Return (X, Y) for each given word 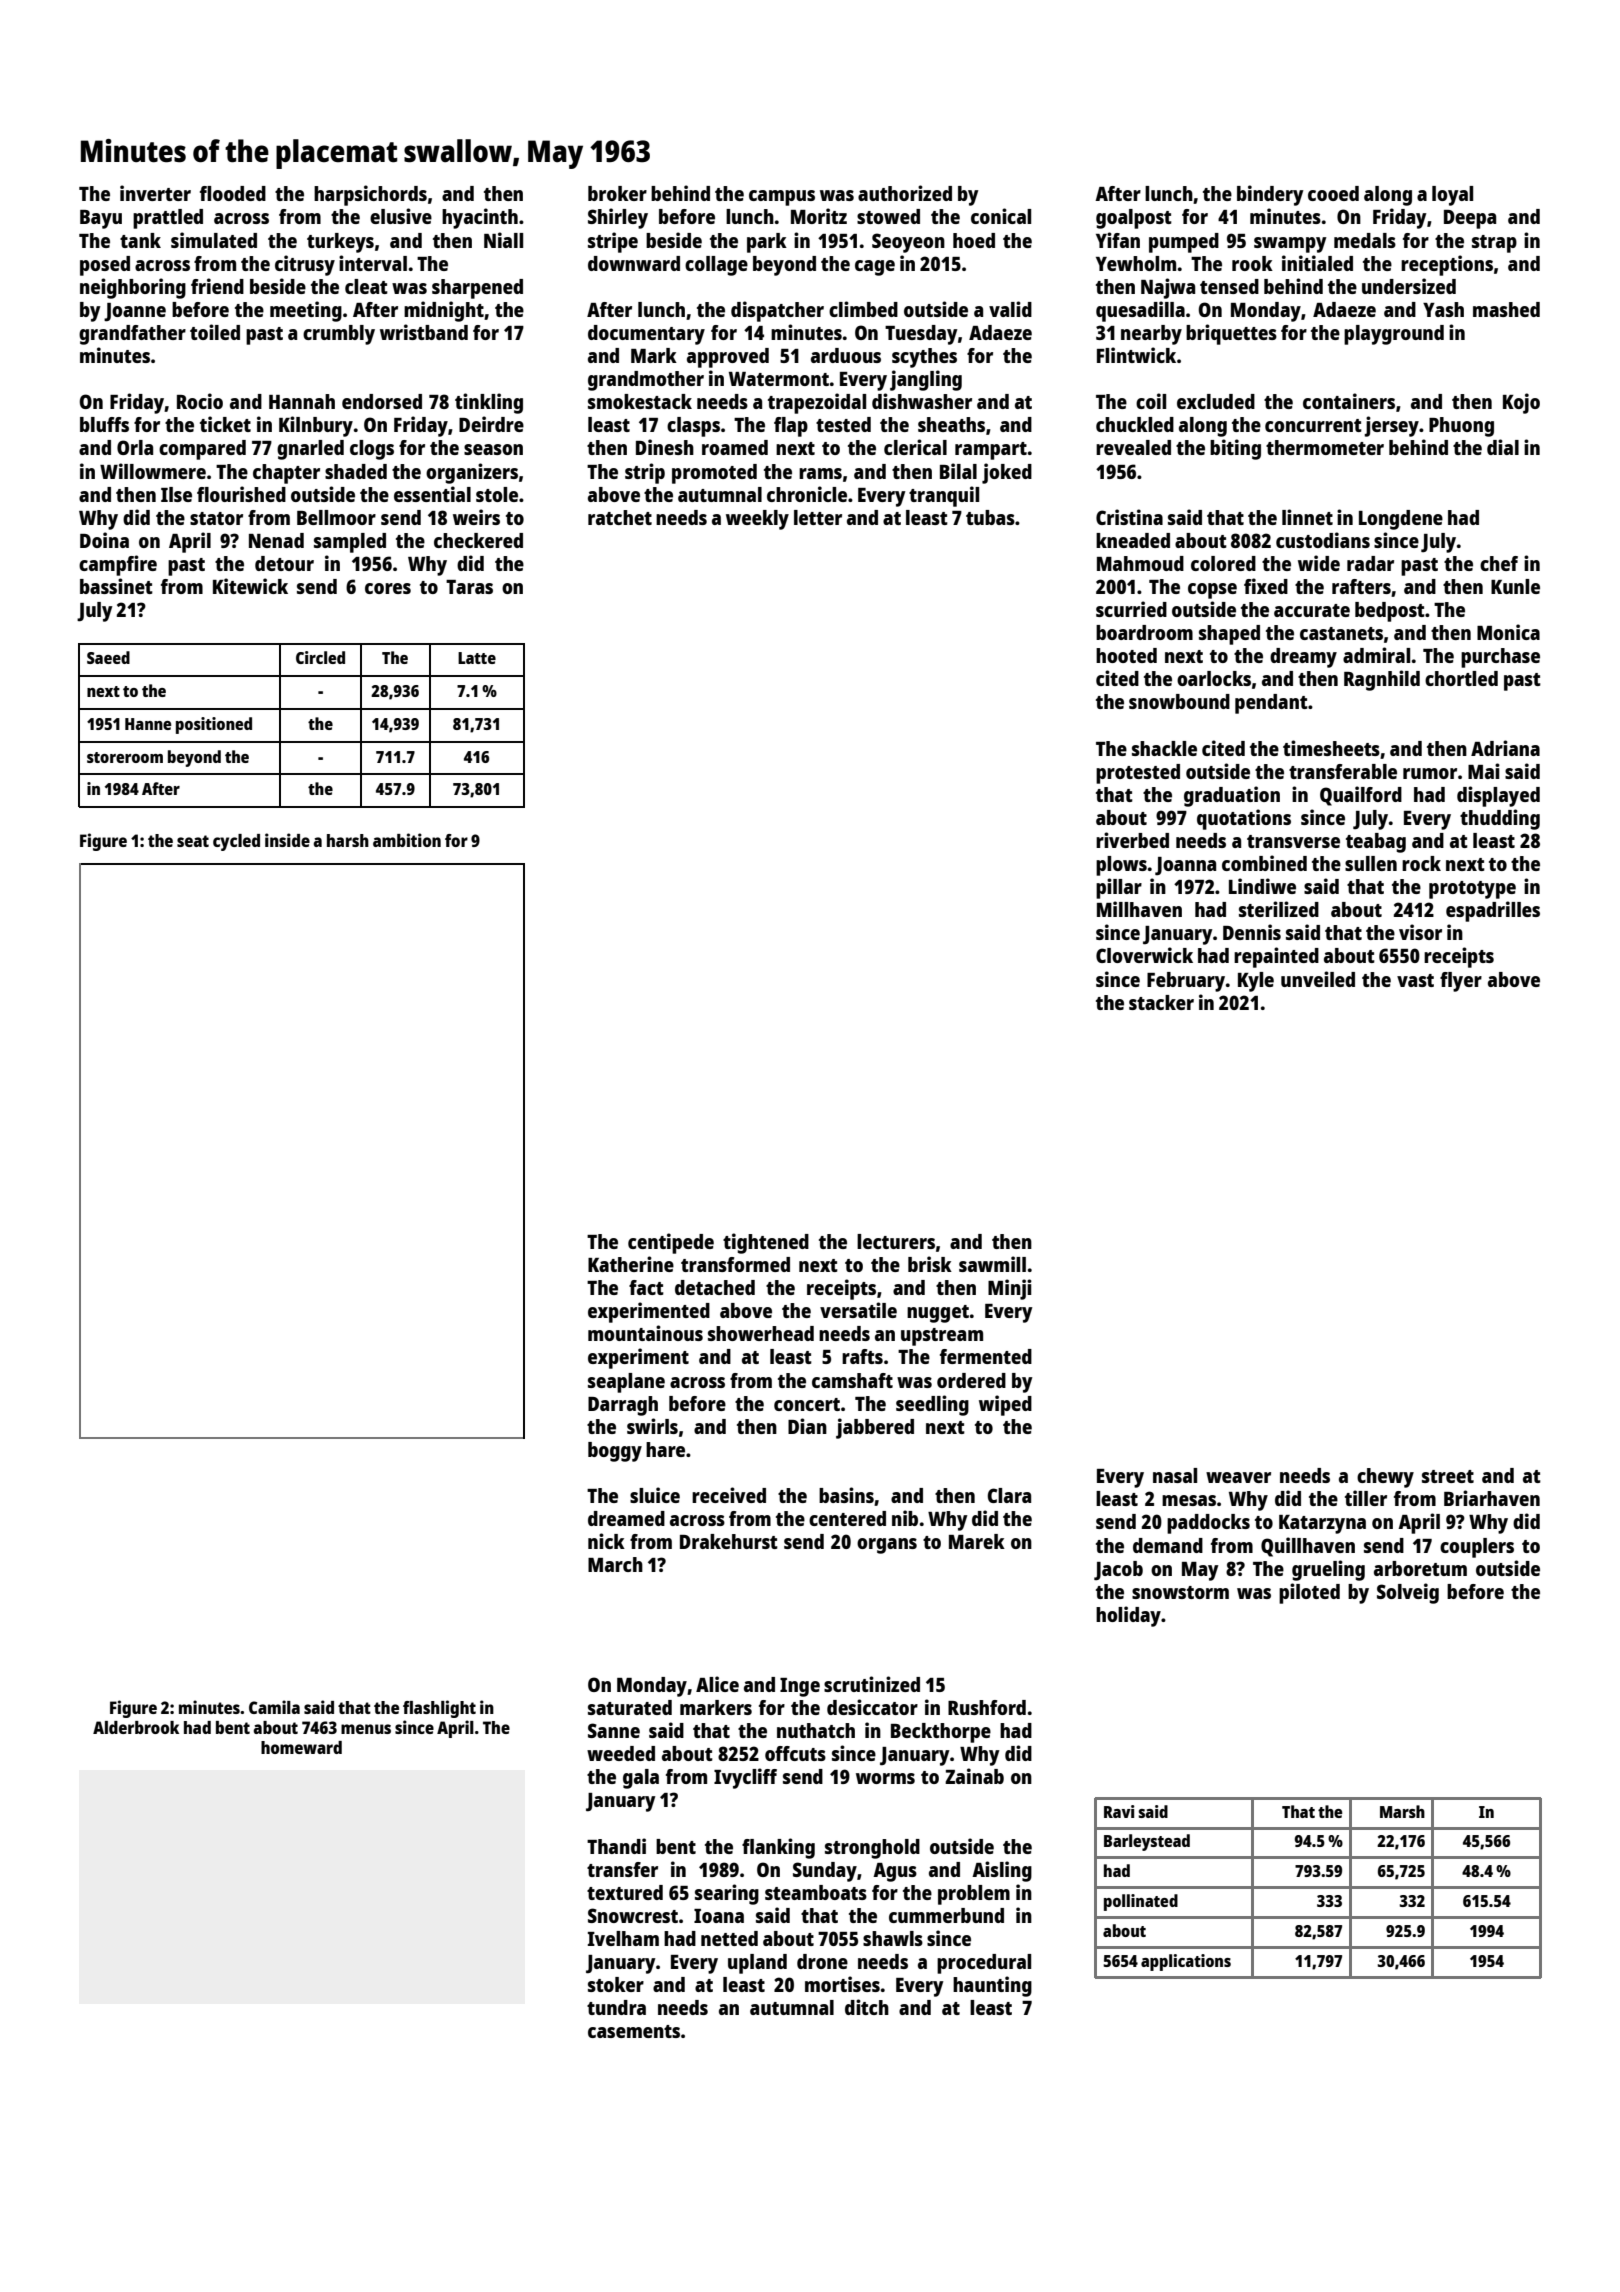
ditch (867, 2007)
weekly (757, 520)
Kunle (1515, 586)
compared (202, 450)
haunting (992, 1986)
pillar (1119, 888)
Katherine (631, 1264)
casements (634, 2031)
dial (1503, 447)
